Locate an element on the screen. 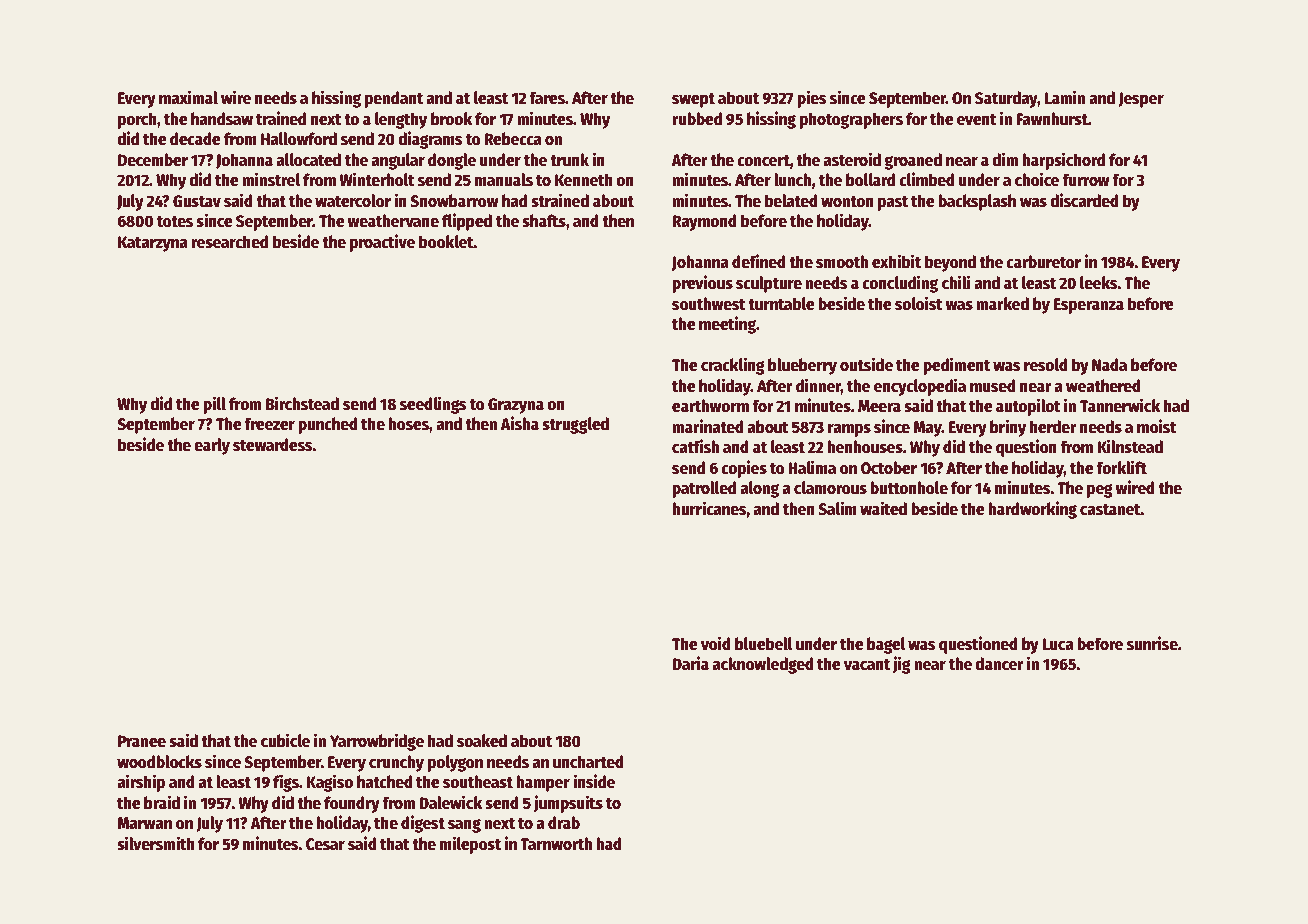  maximal is located at coordinates (188, 97).
